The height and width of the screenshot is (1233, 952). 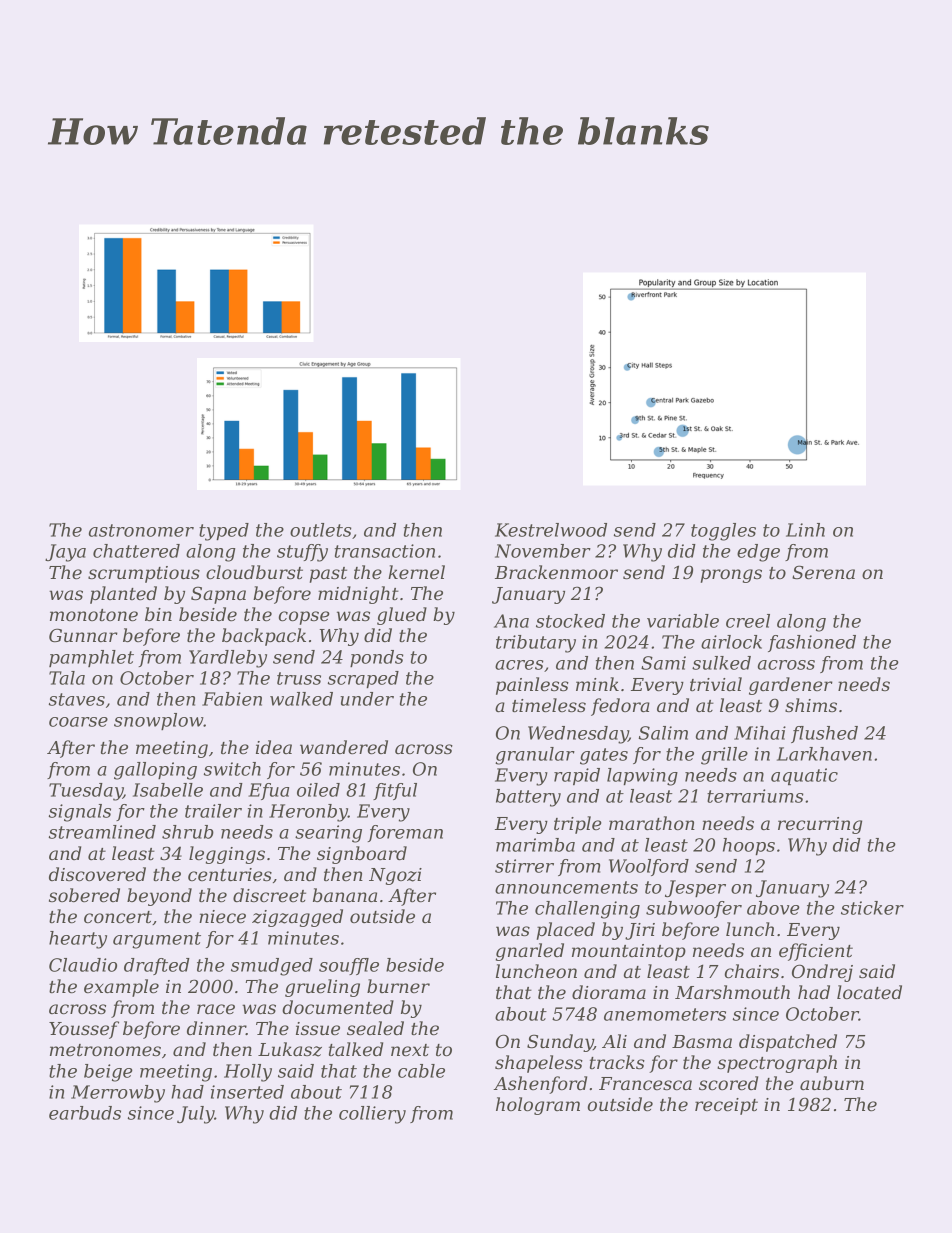 What do you see at coordinates (216, 1009) in the screenshot?
I see `race` at bounding box center [216, 1009].
